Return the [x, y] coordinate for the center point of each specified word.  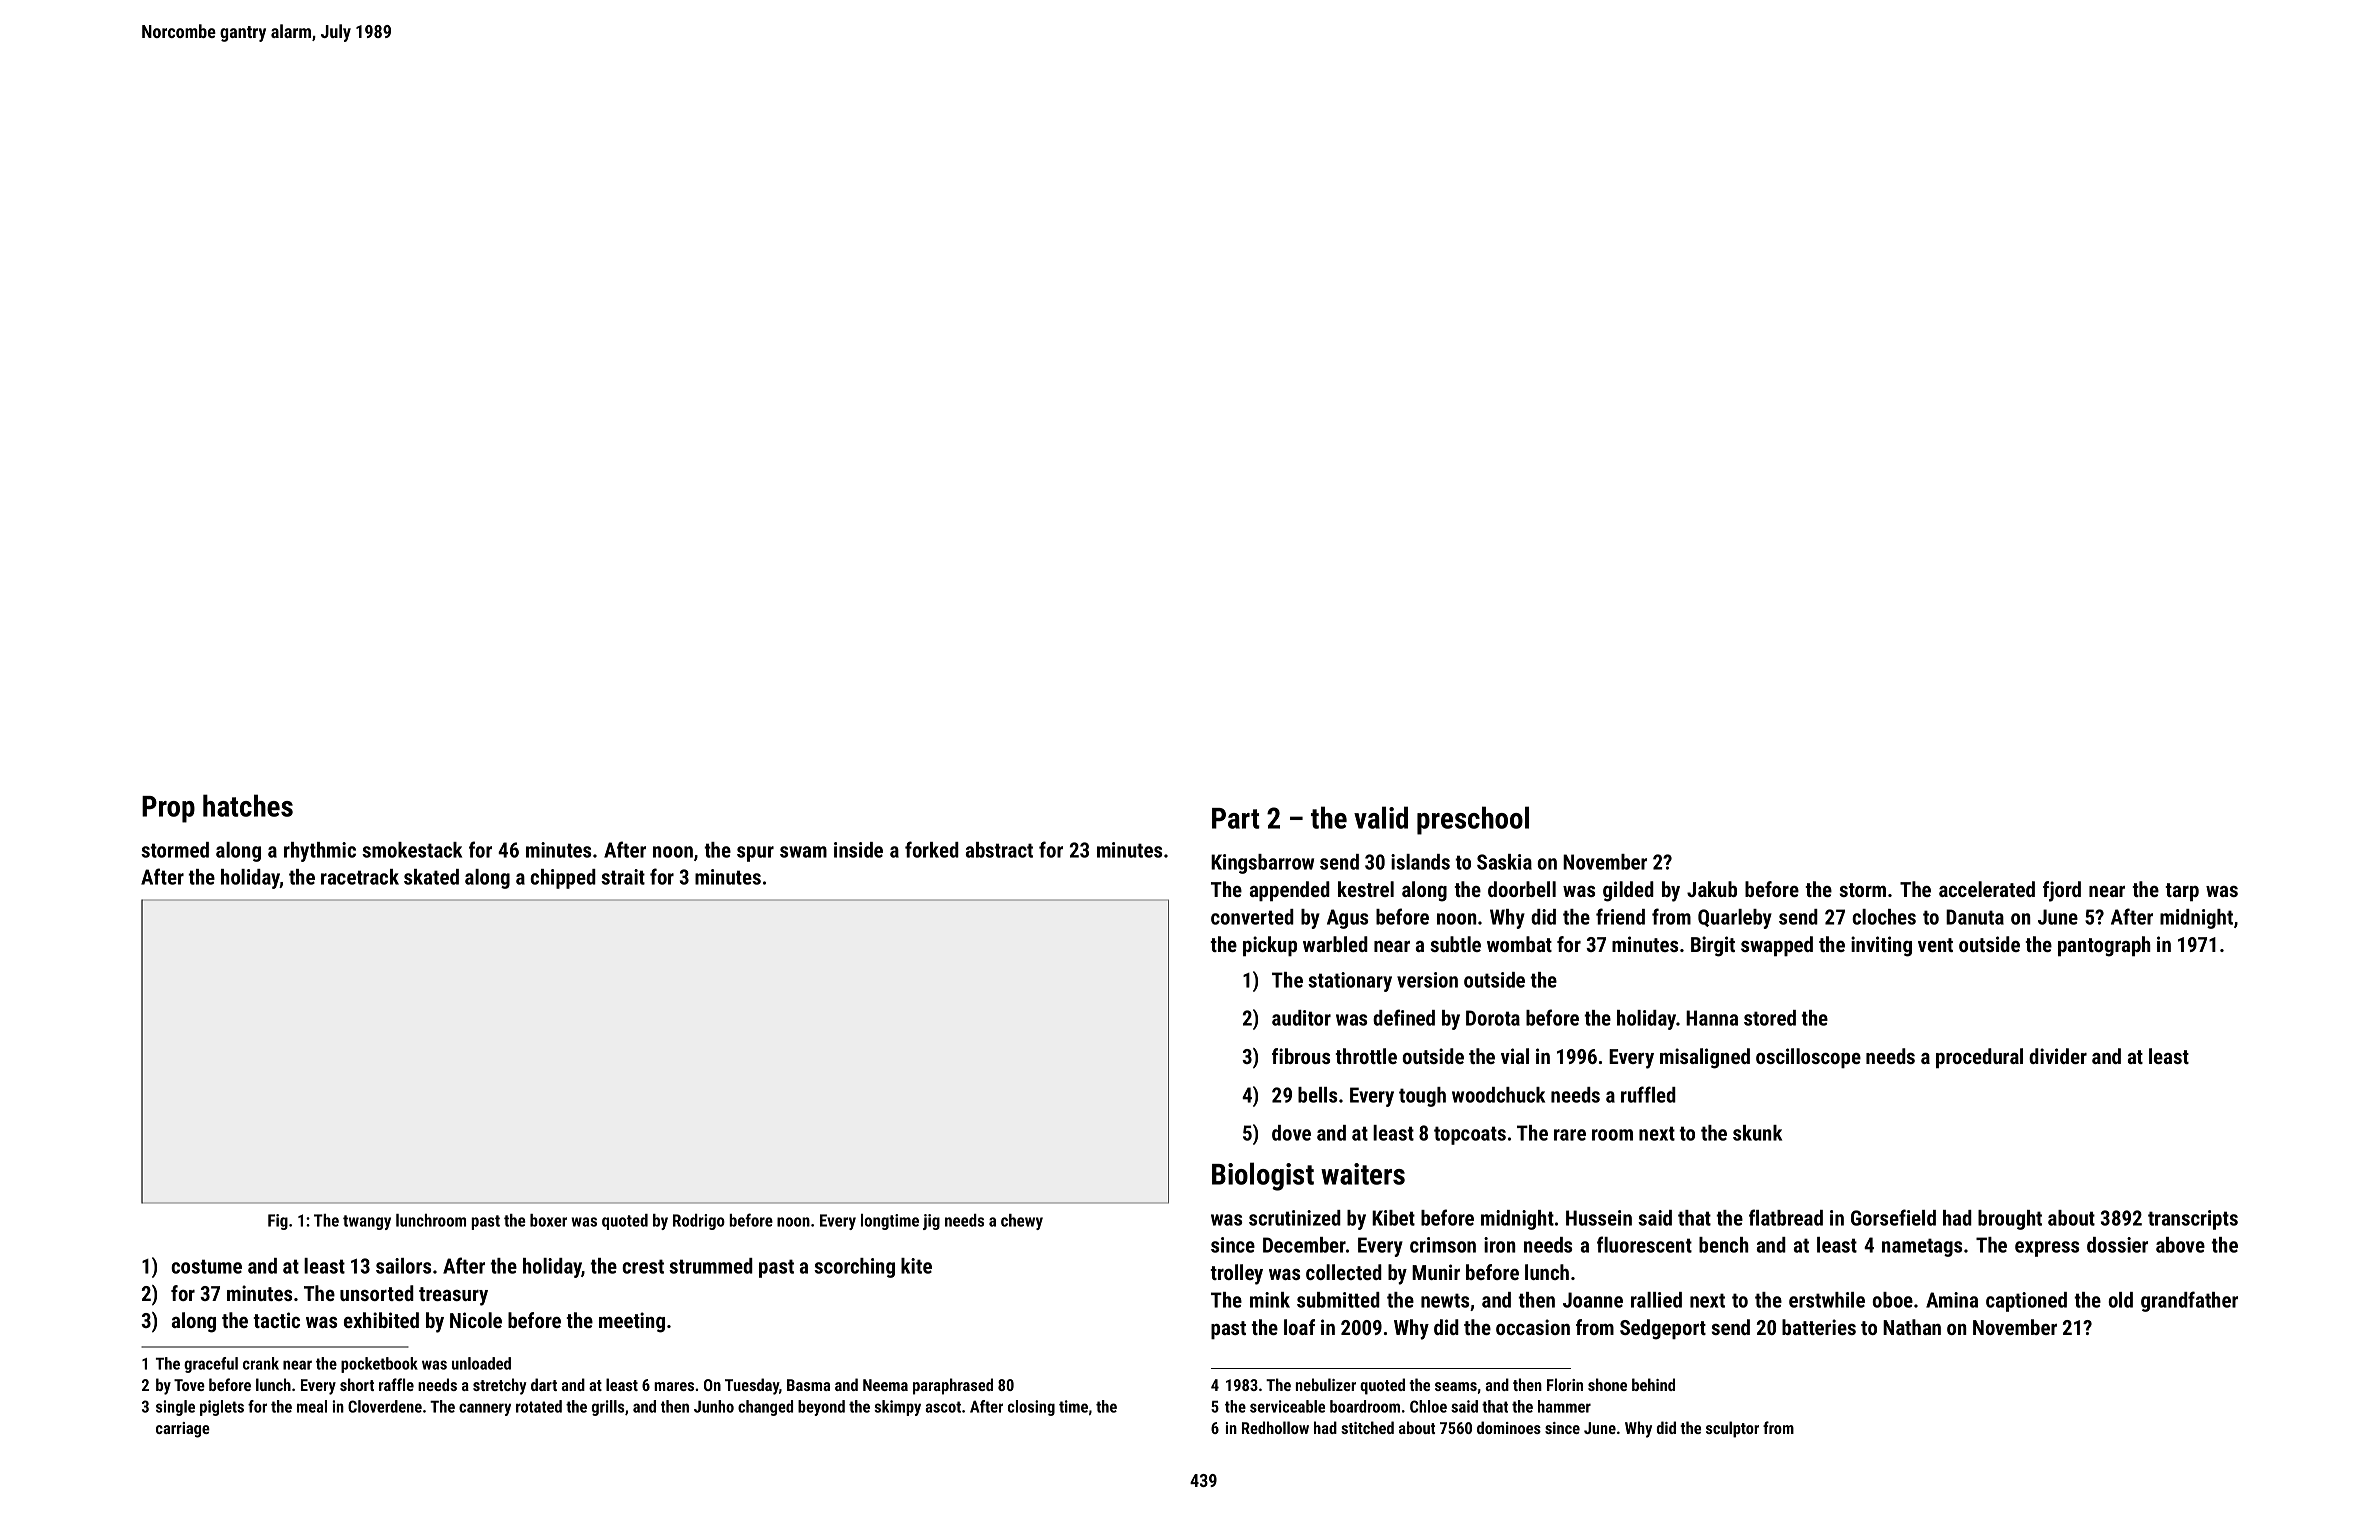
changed [765, 1408]
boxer [548, 1220]
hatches [248, 805]
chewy [1022, 1222]
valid [1381, 817]
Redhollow [1275, 1427]
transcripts [2193, 1220]
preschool [1473, 820]
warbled [1335, 944]
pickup [1270, 946]
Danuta [1975, 917]
